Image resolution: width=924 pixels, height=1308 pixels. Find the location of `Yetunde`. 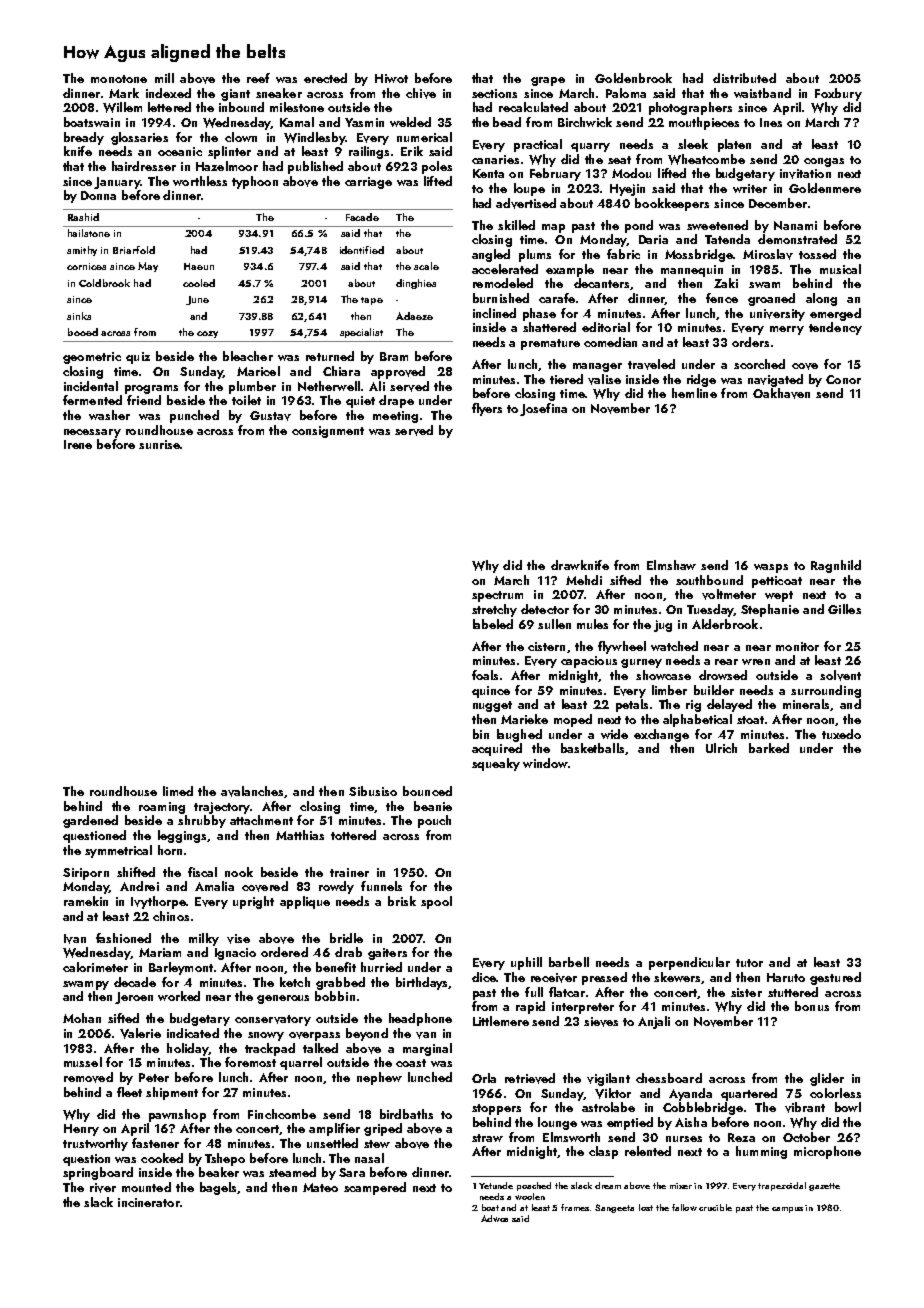

Yetunde is located at coordinates (496, 1185).
